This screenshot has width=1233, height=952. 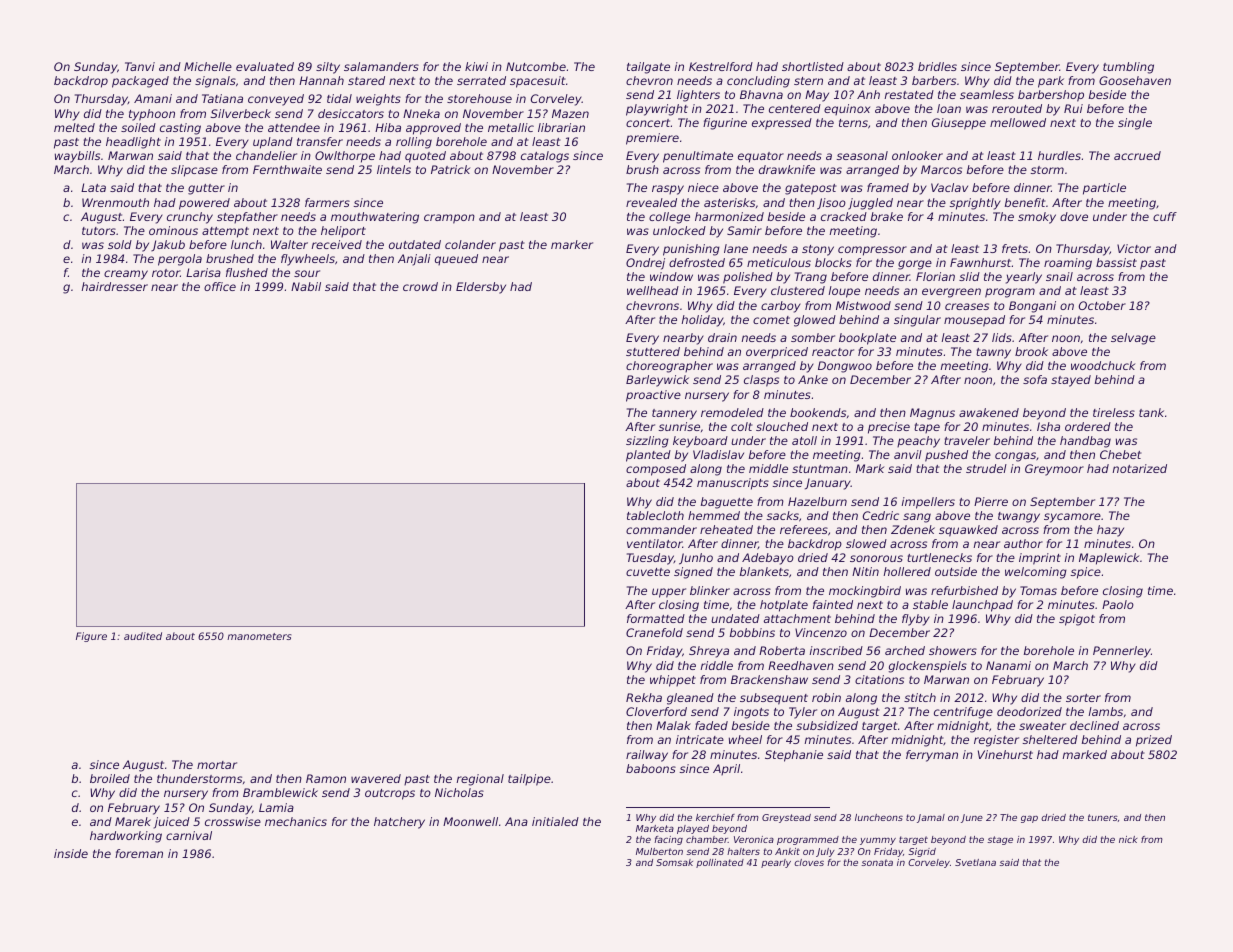 What do you see at coordinates (673, 681) in the screenshot?
I see `whippet` at bounding box center [673, 681].
